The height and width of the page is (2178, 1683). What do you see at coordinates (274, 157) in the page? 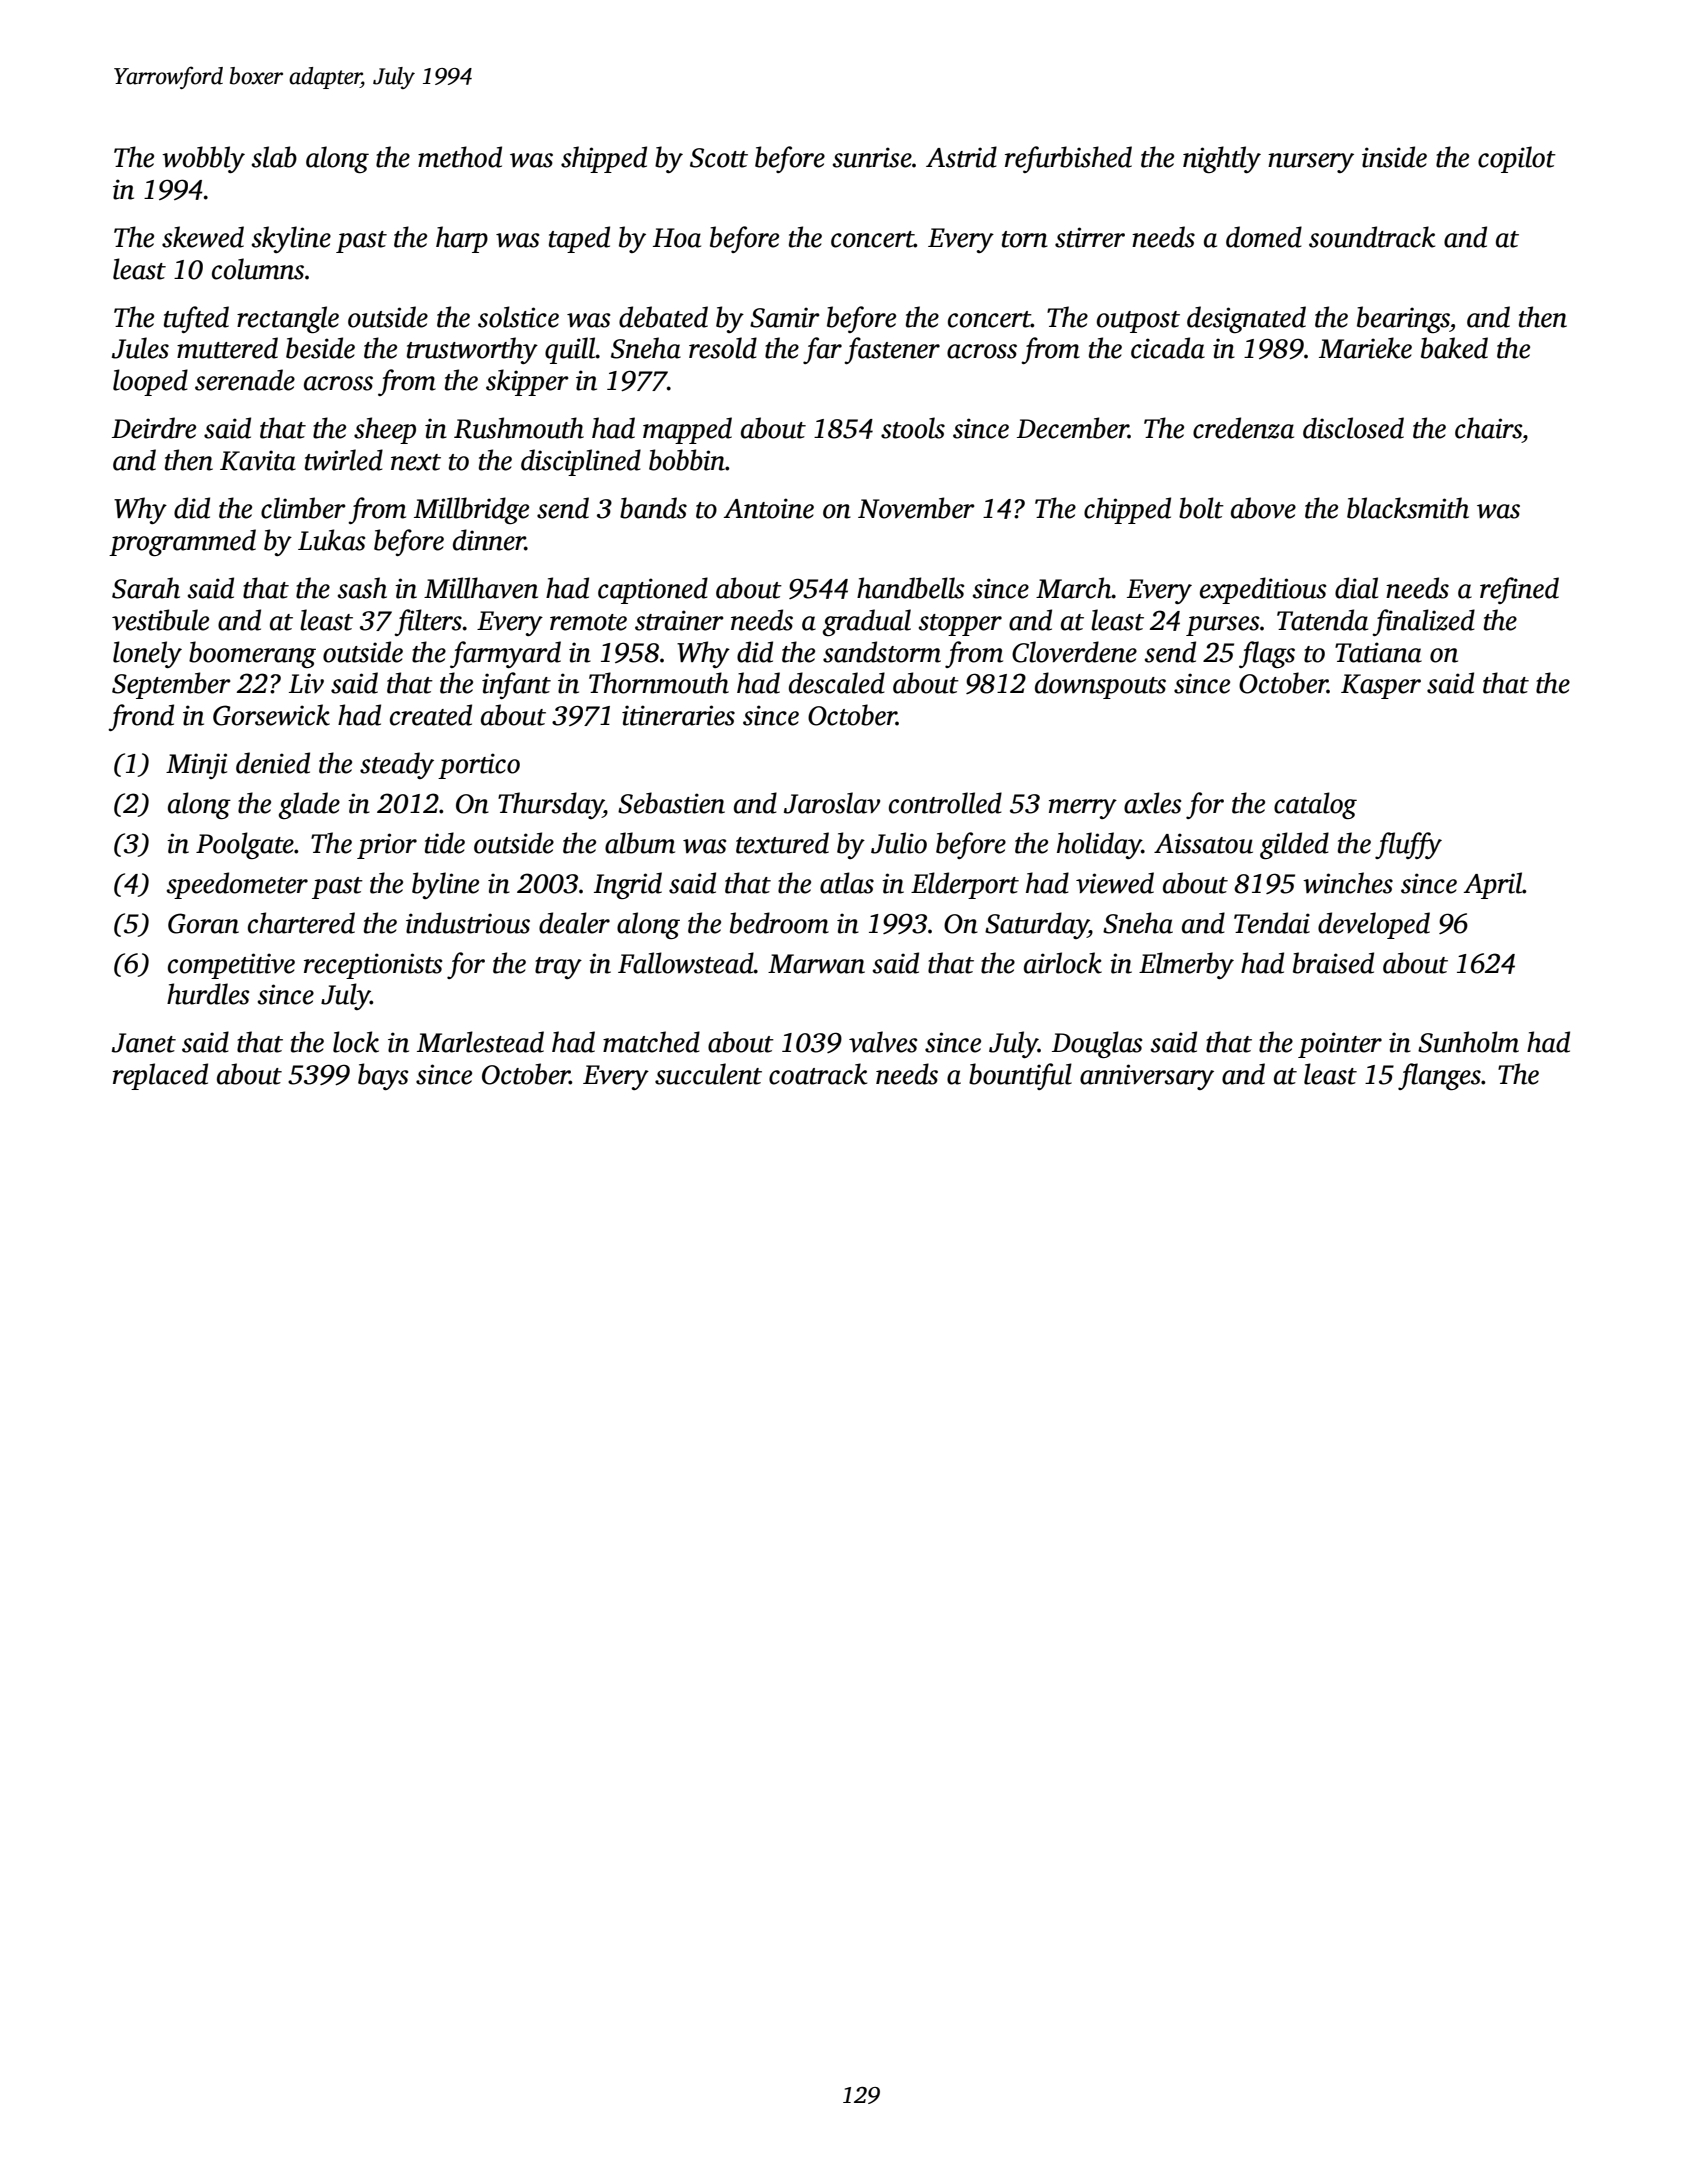
I see `slab` at bounding box center [274, 157].
